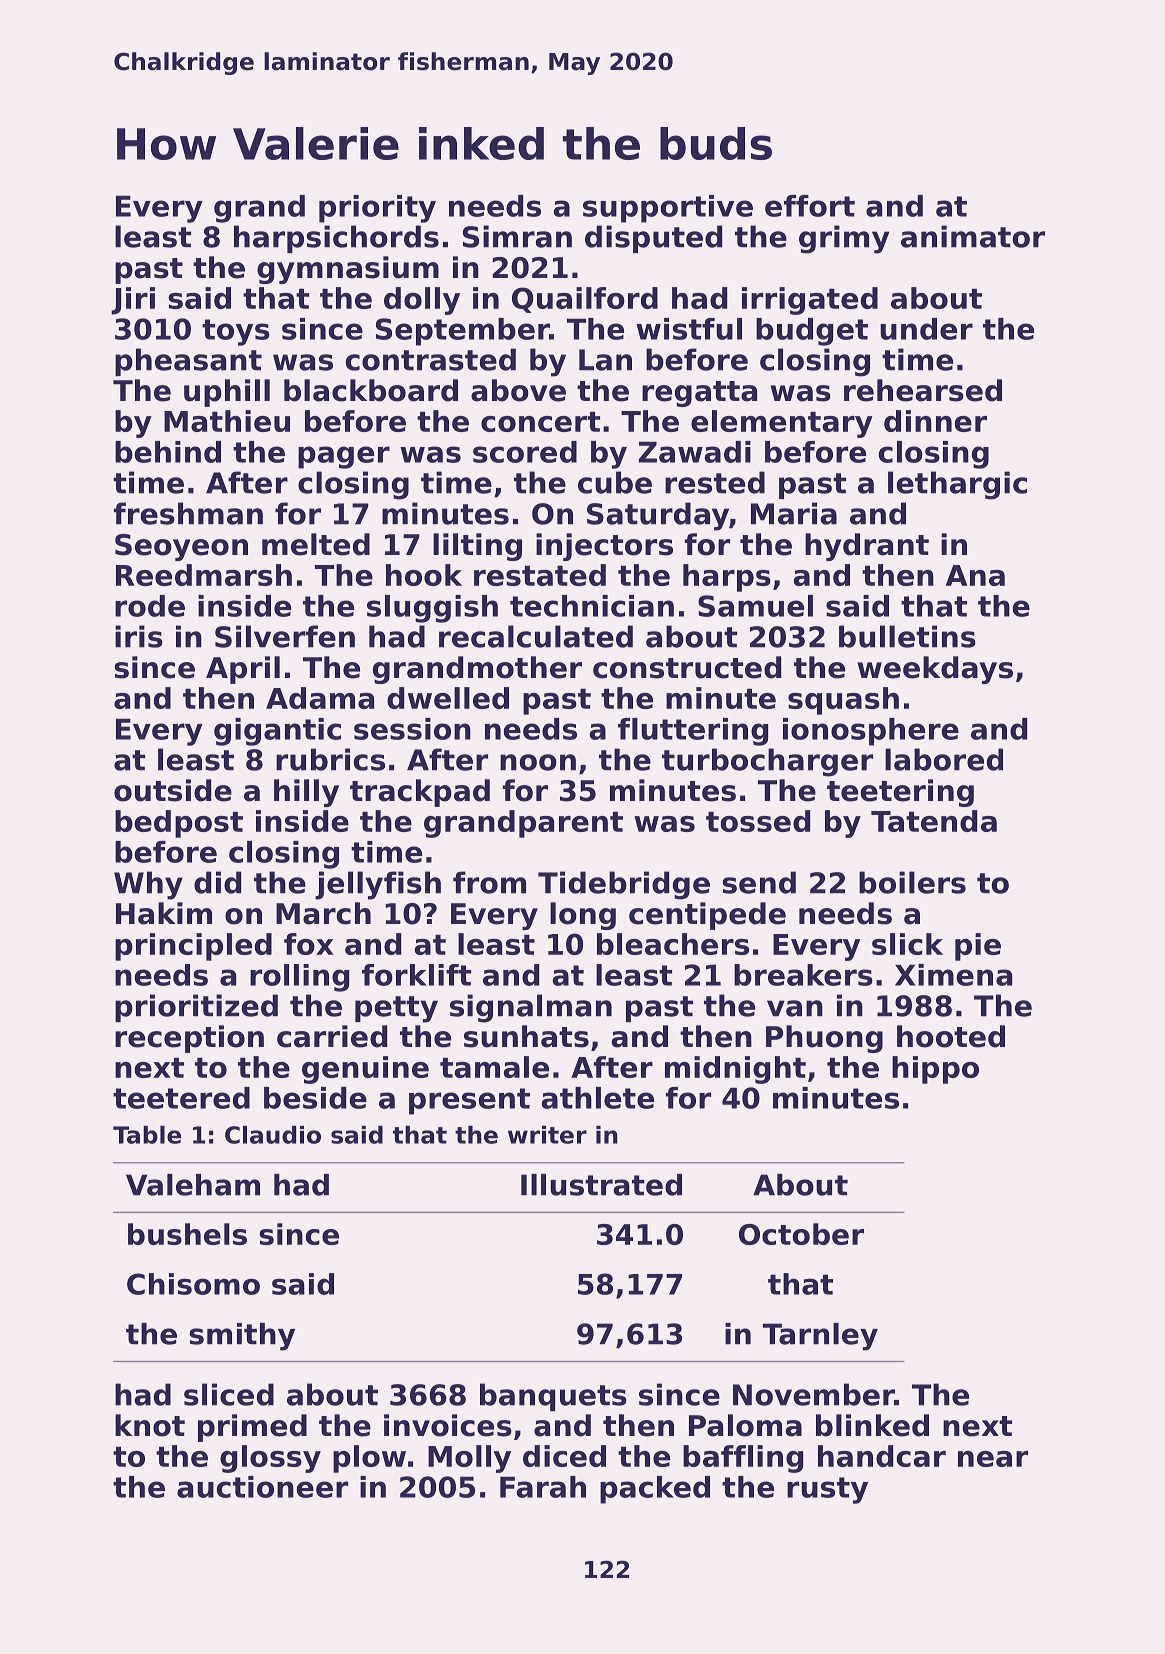  Describe the element at coordinates (285, 636) in the screenshot. I see `Silverfen` at that location.
